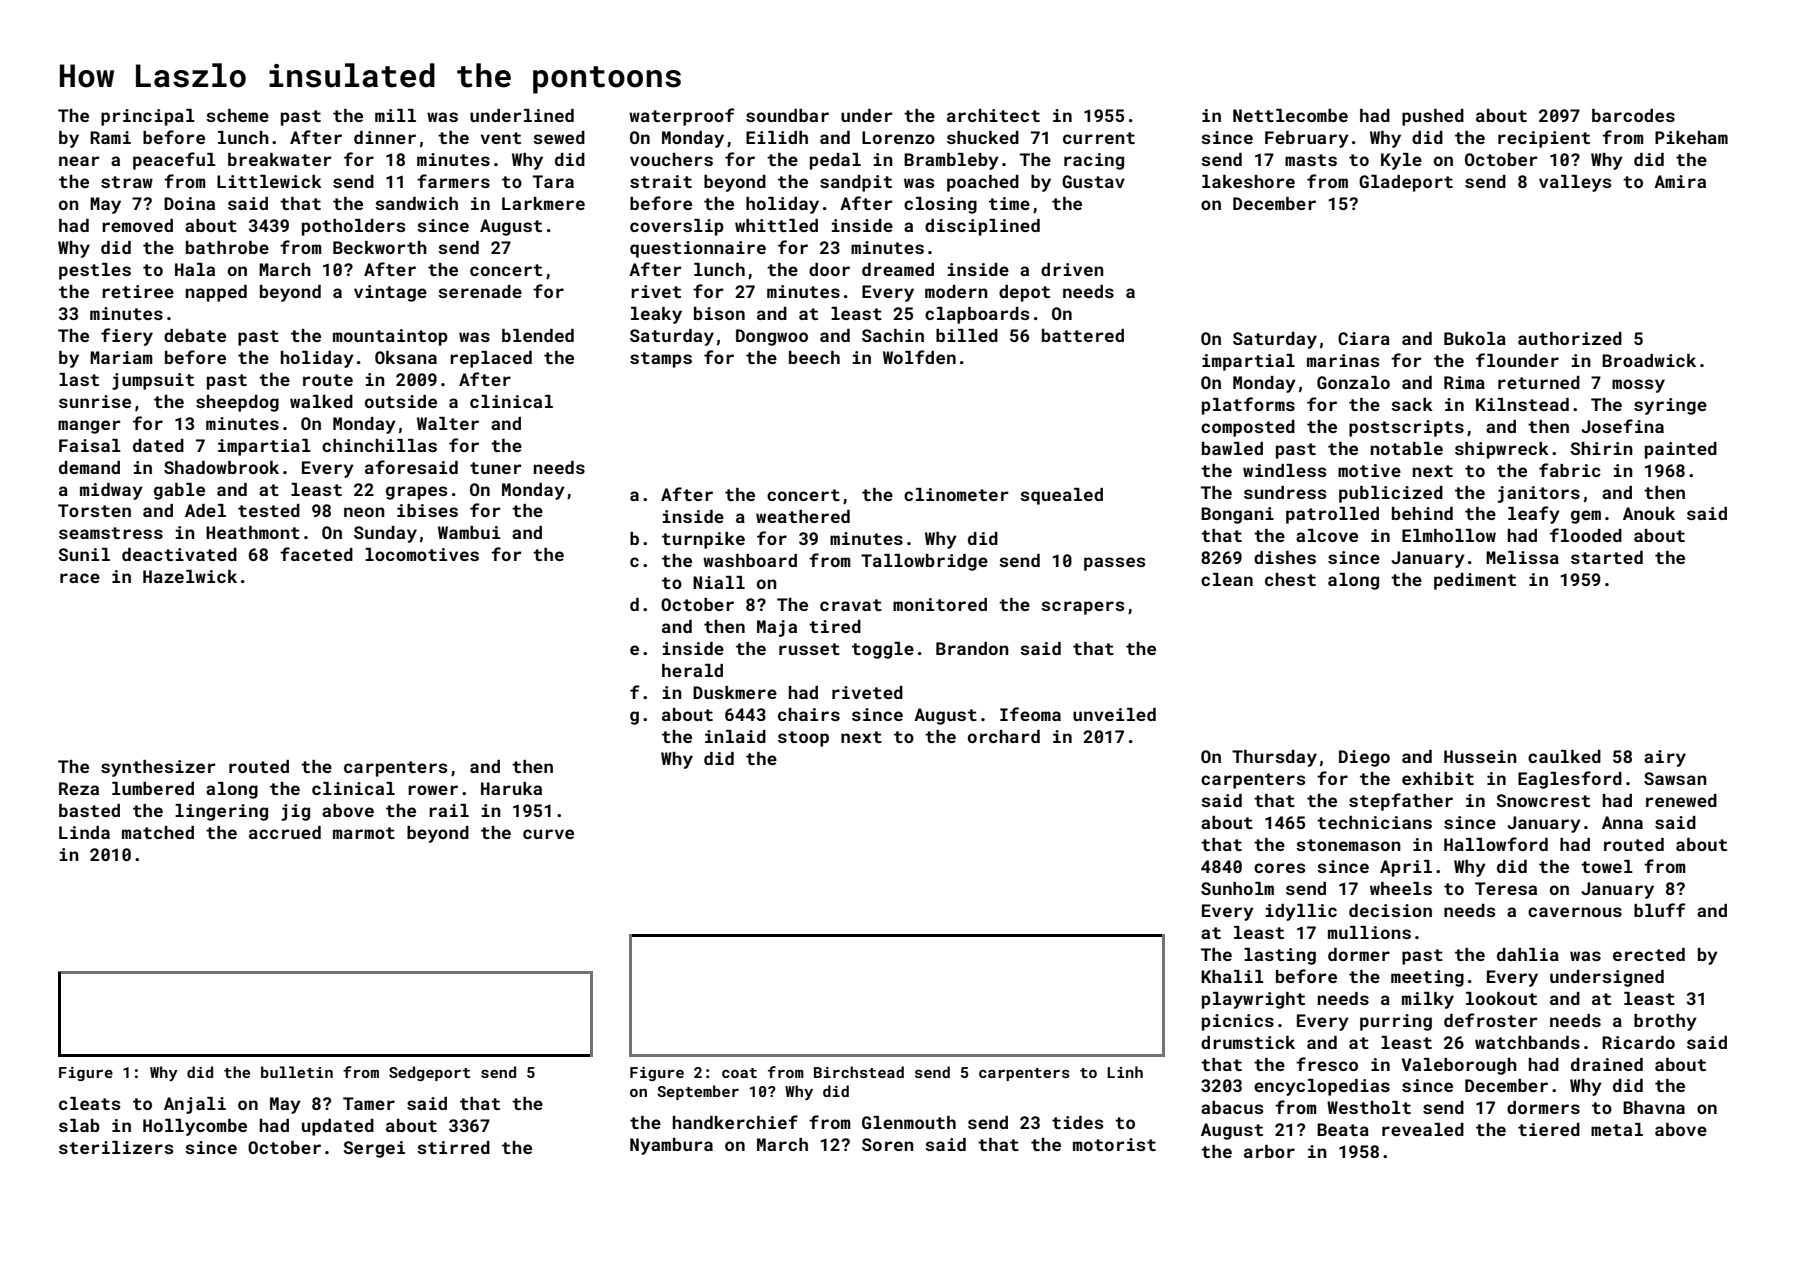  Describe the element at coordinates (1633, 115) in the page. I see `barcodes` at that location.
